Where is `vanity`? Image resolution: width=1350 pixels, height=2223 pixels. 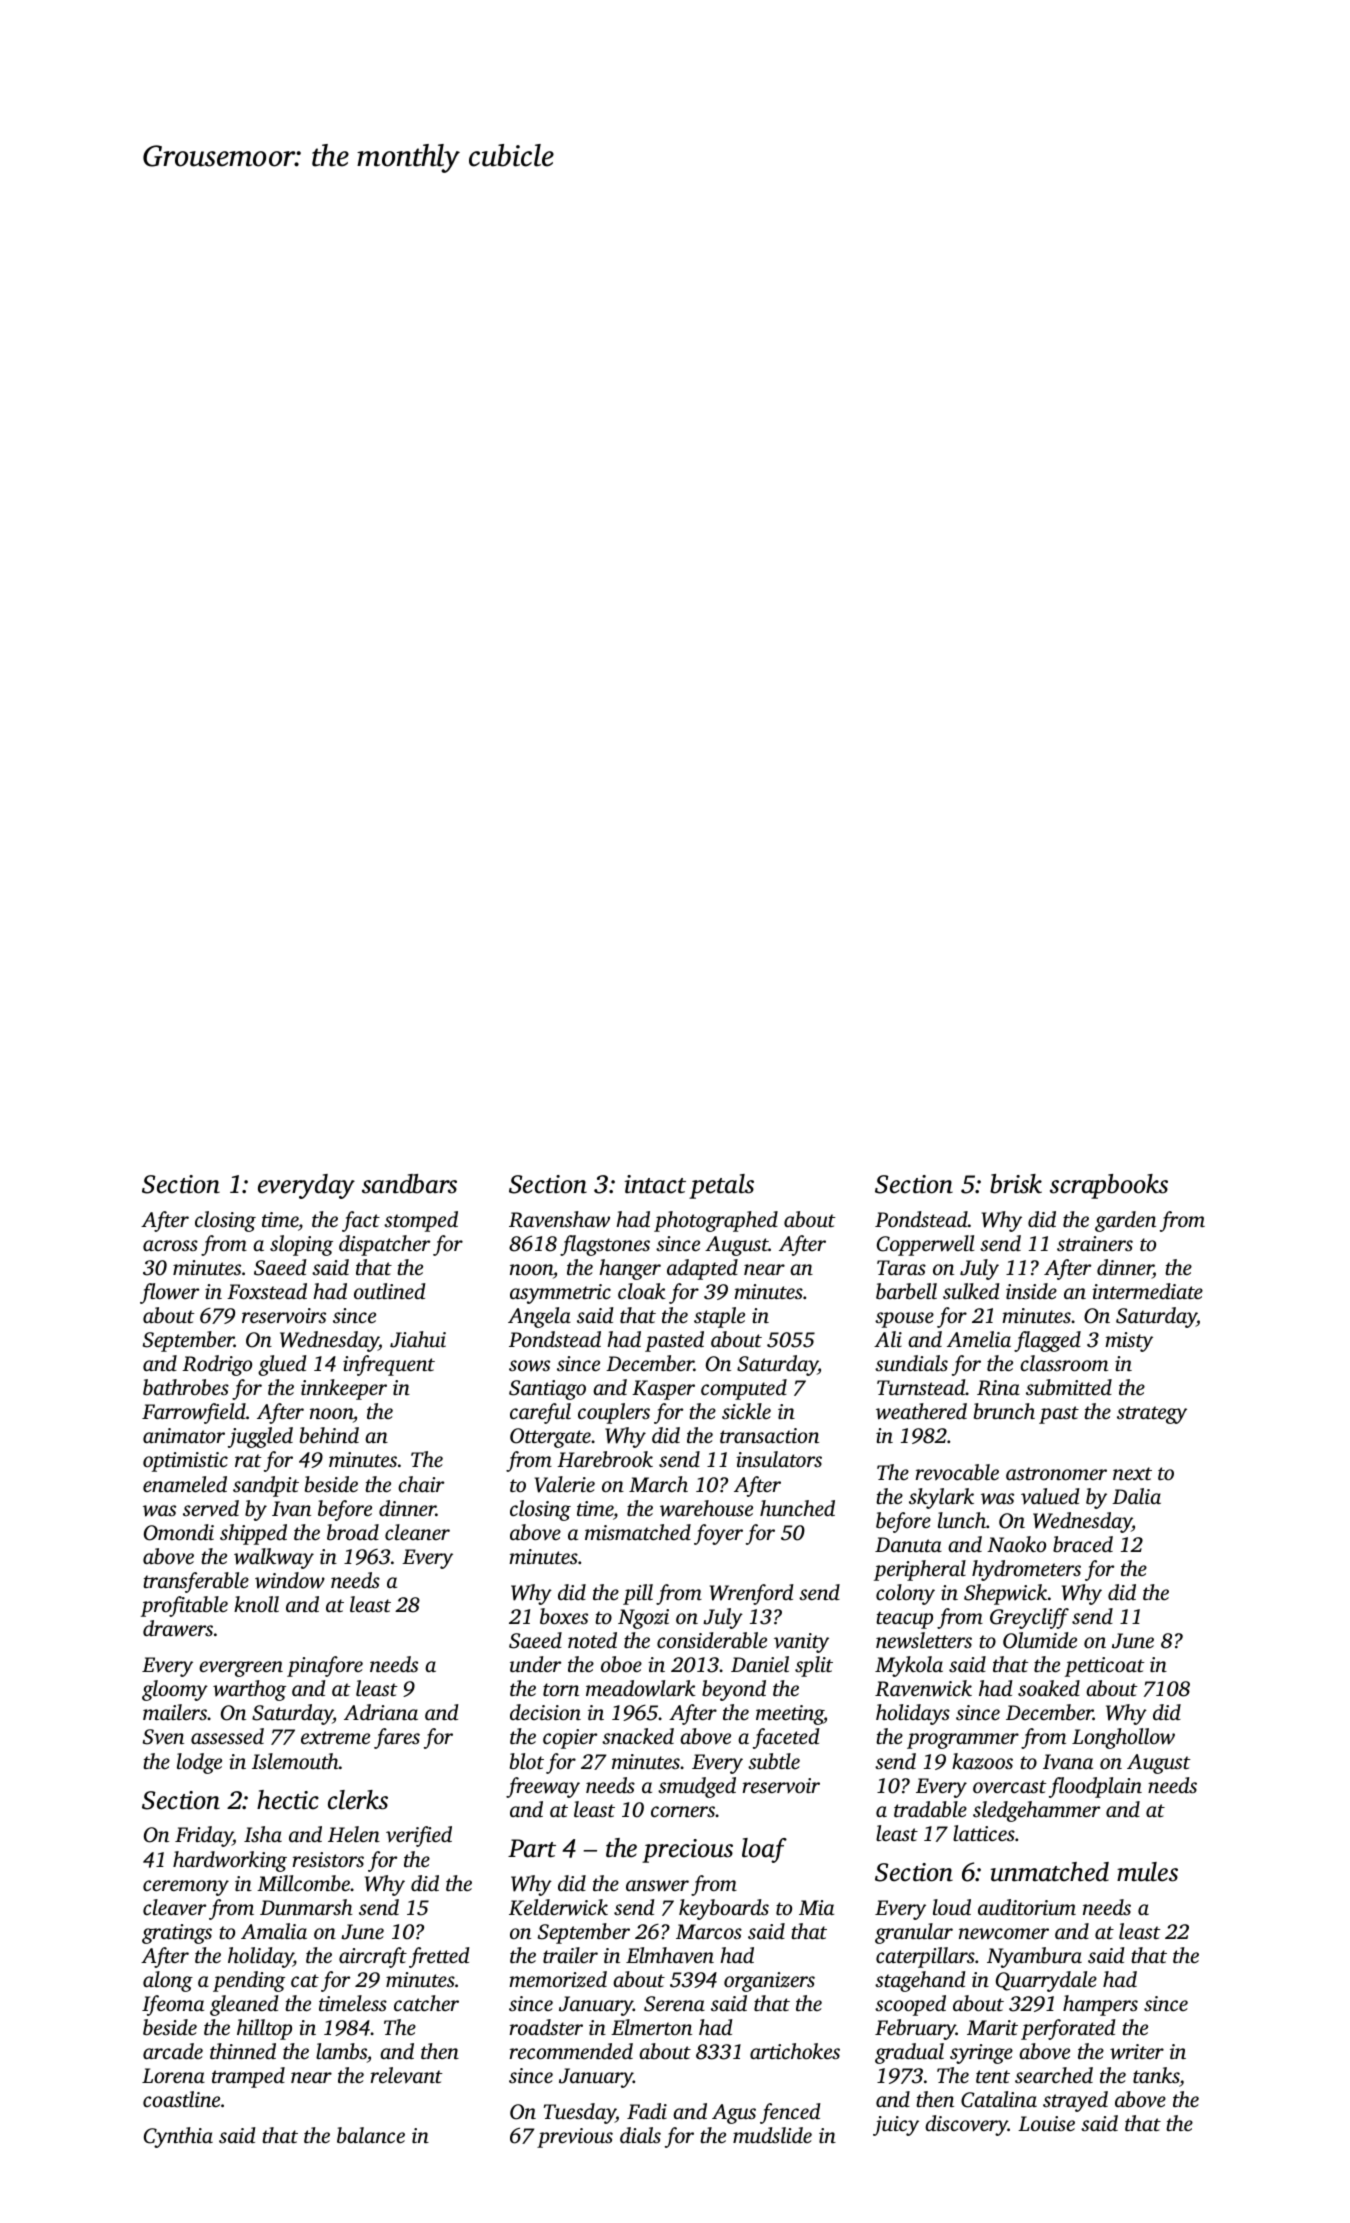
vanity is located at coordinates (801, 1643).
